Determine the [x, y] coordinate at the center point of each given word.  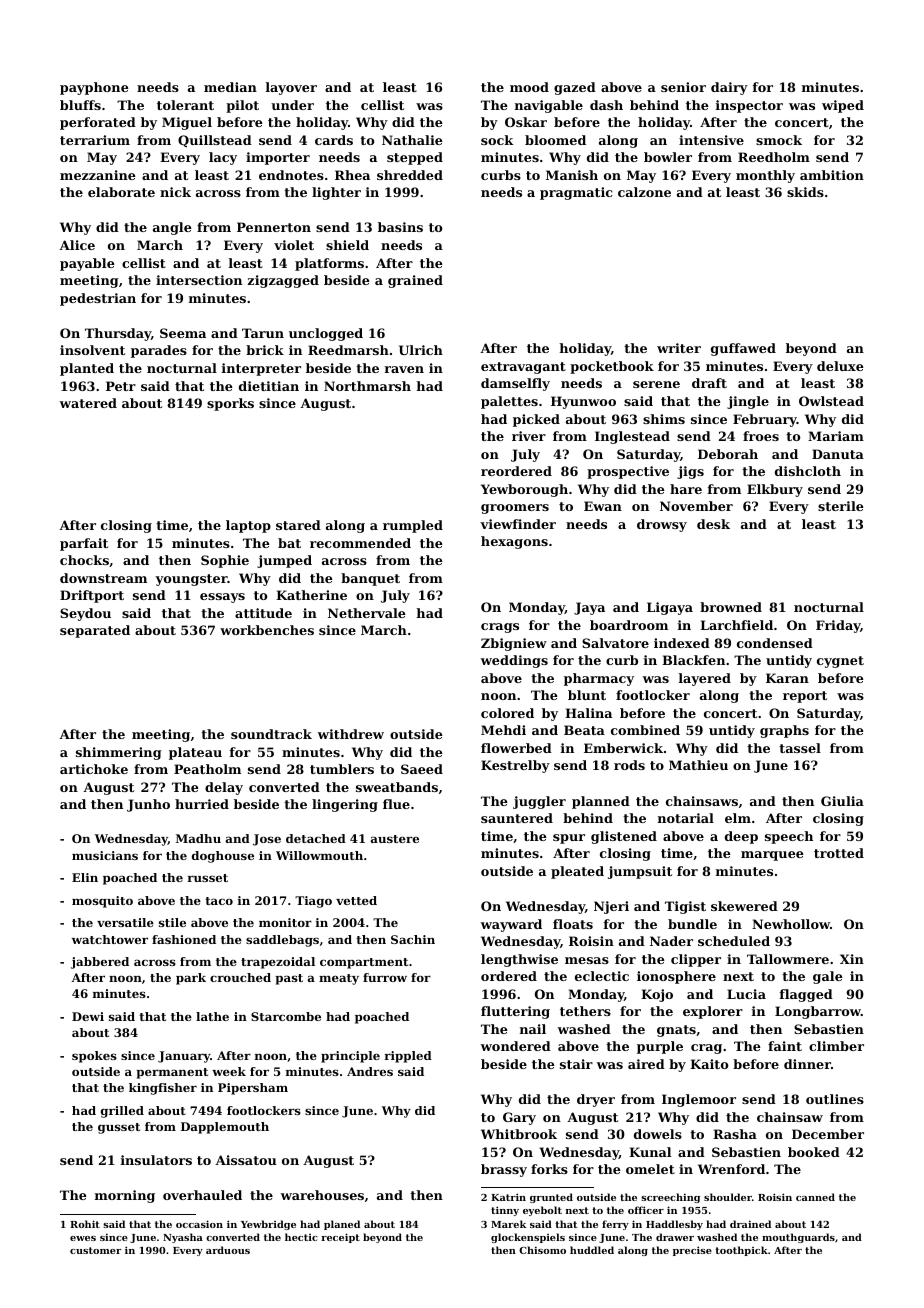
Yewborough [524, 490]
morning [125, 1196]
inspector [749, 106]
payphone [94, 88]
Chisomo [542, 1250]
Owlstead [831, 401]
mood [529, 87]
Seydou [85, 614]
